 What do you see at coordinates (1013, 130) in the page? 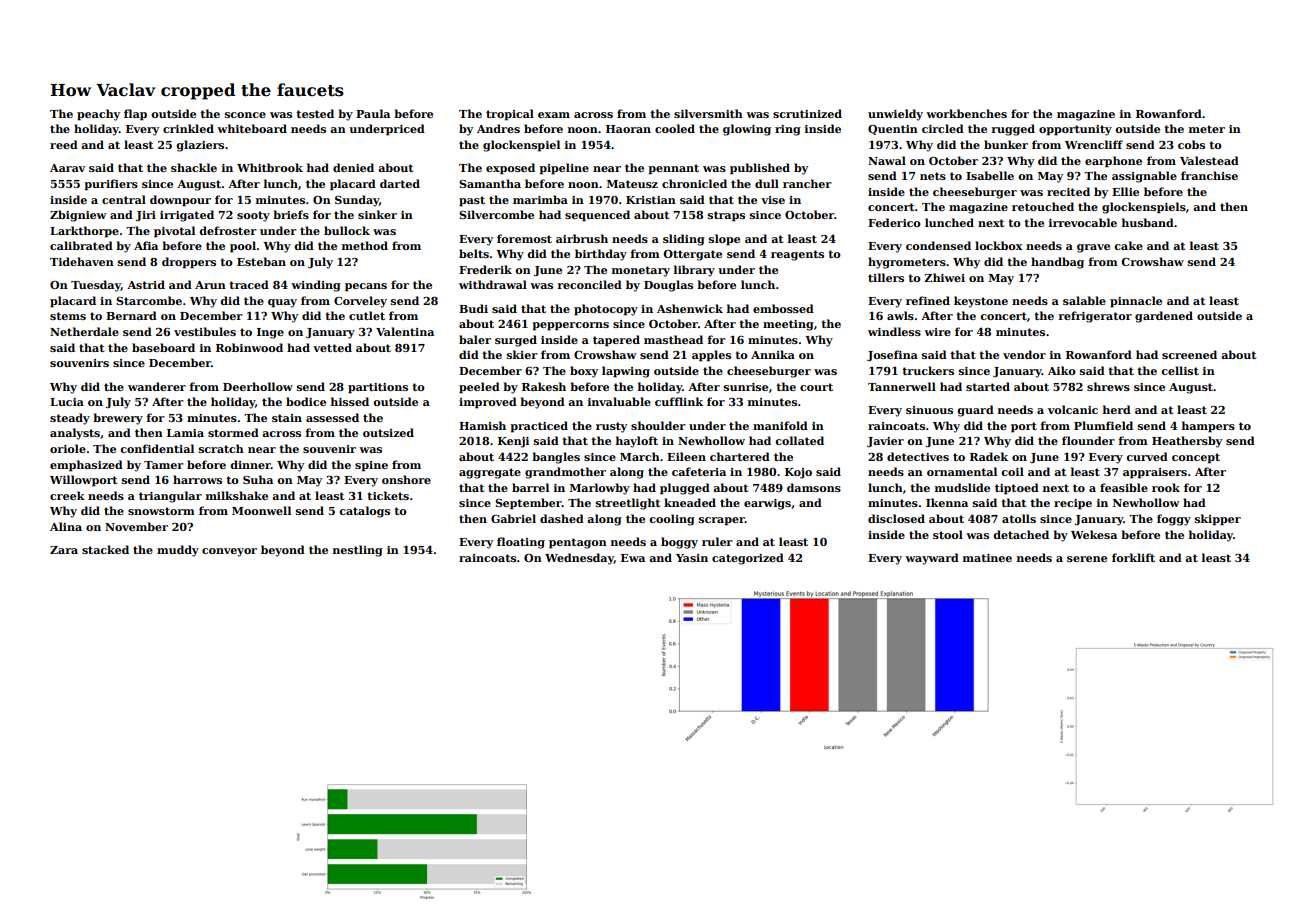
I see `rugged` at bounding box center [1013, 130].
